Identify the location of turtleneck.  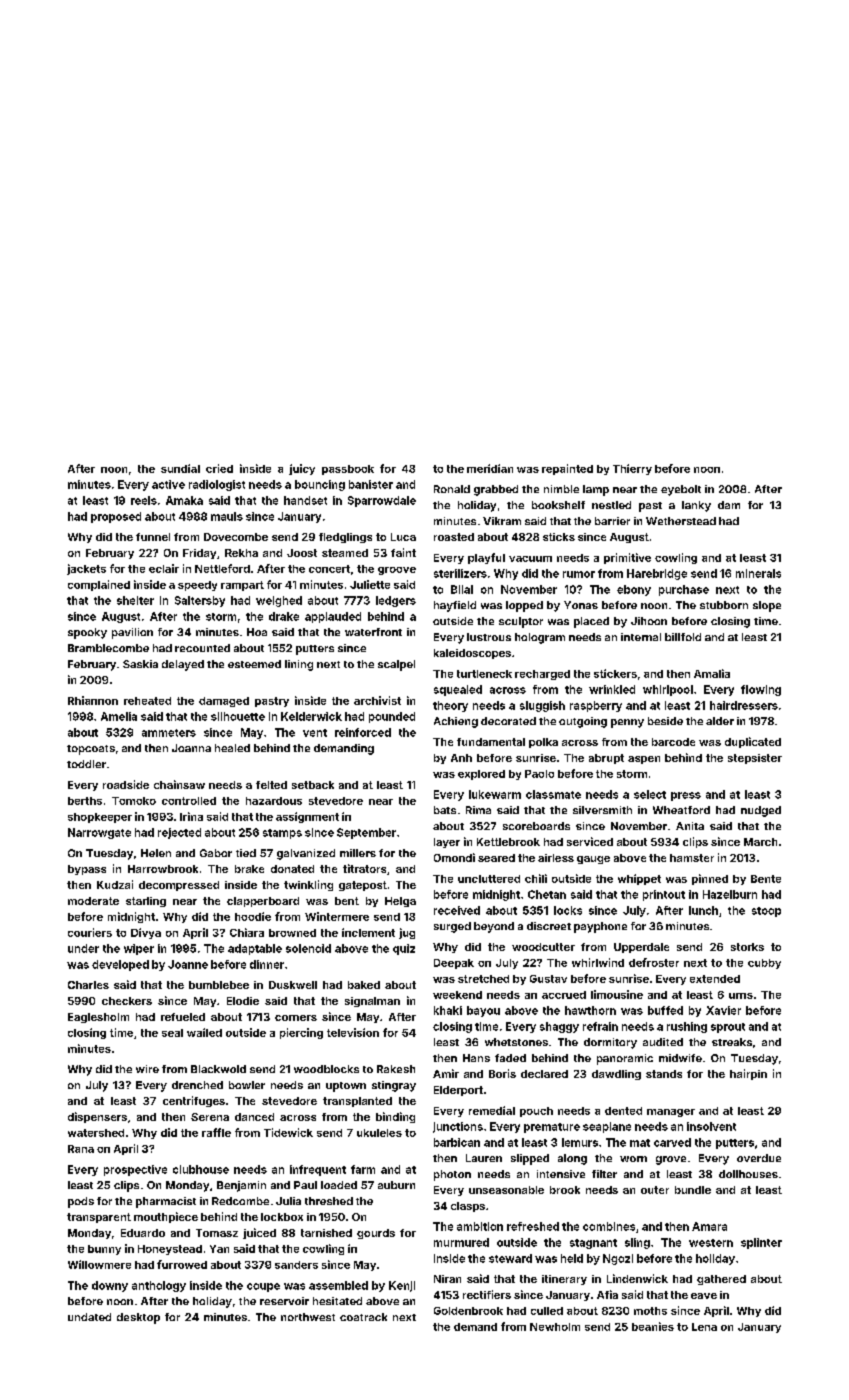
(484, 674).
